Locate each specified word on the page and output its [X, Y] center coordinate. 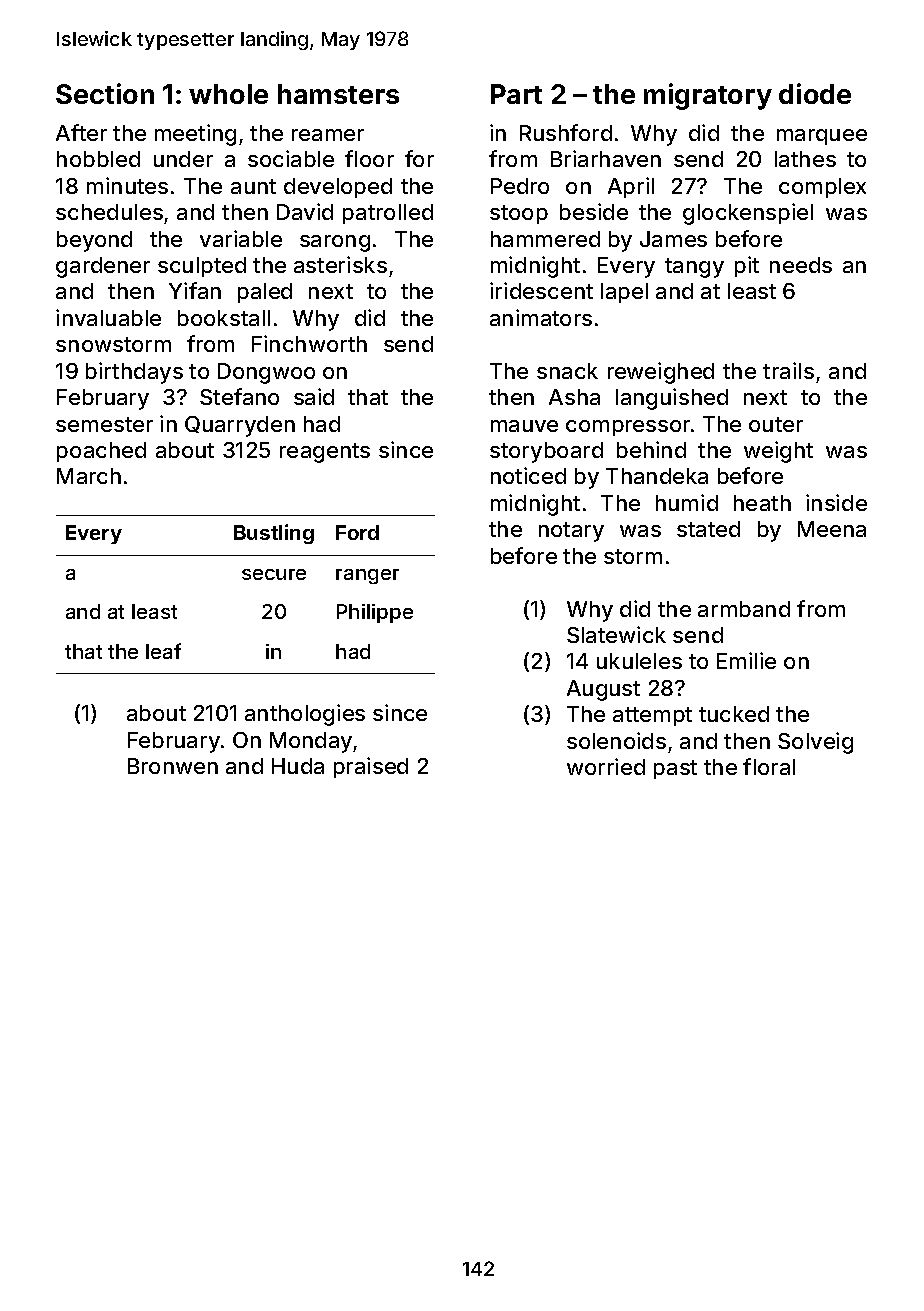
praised [371, 767]
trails [788, 370]
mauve [524, 426]
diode [815, 93]
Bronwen [173, 766]
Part [516, 94]
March [89, 476]
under [183, 159]
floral [769, 766]
